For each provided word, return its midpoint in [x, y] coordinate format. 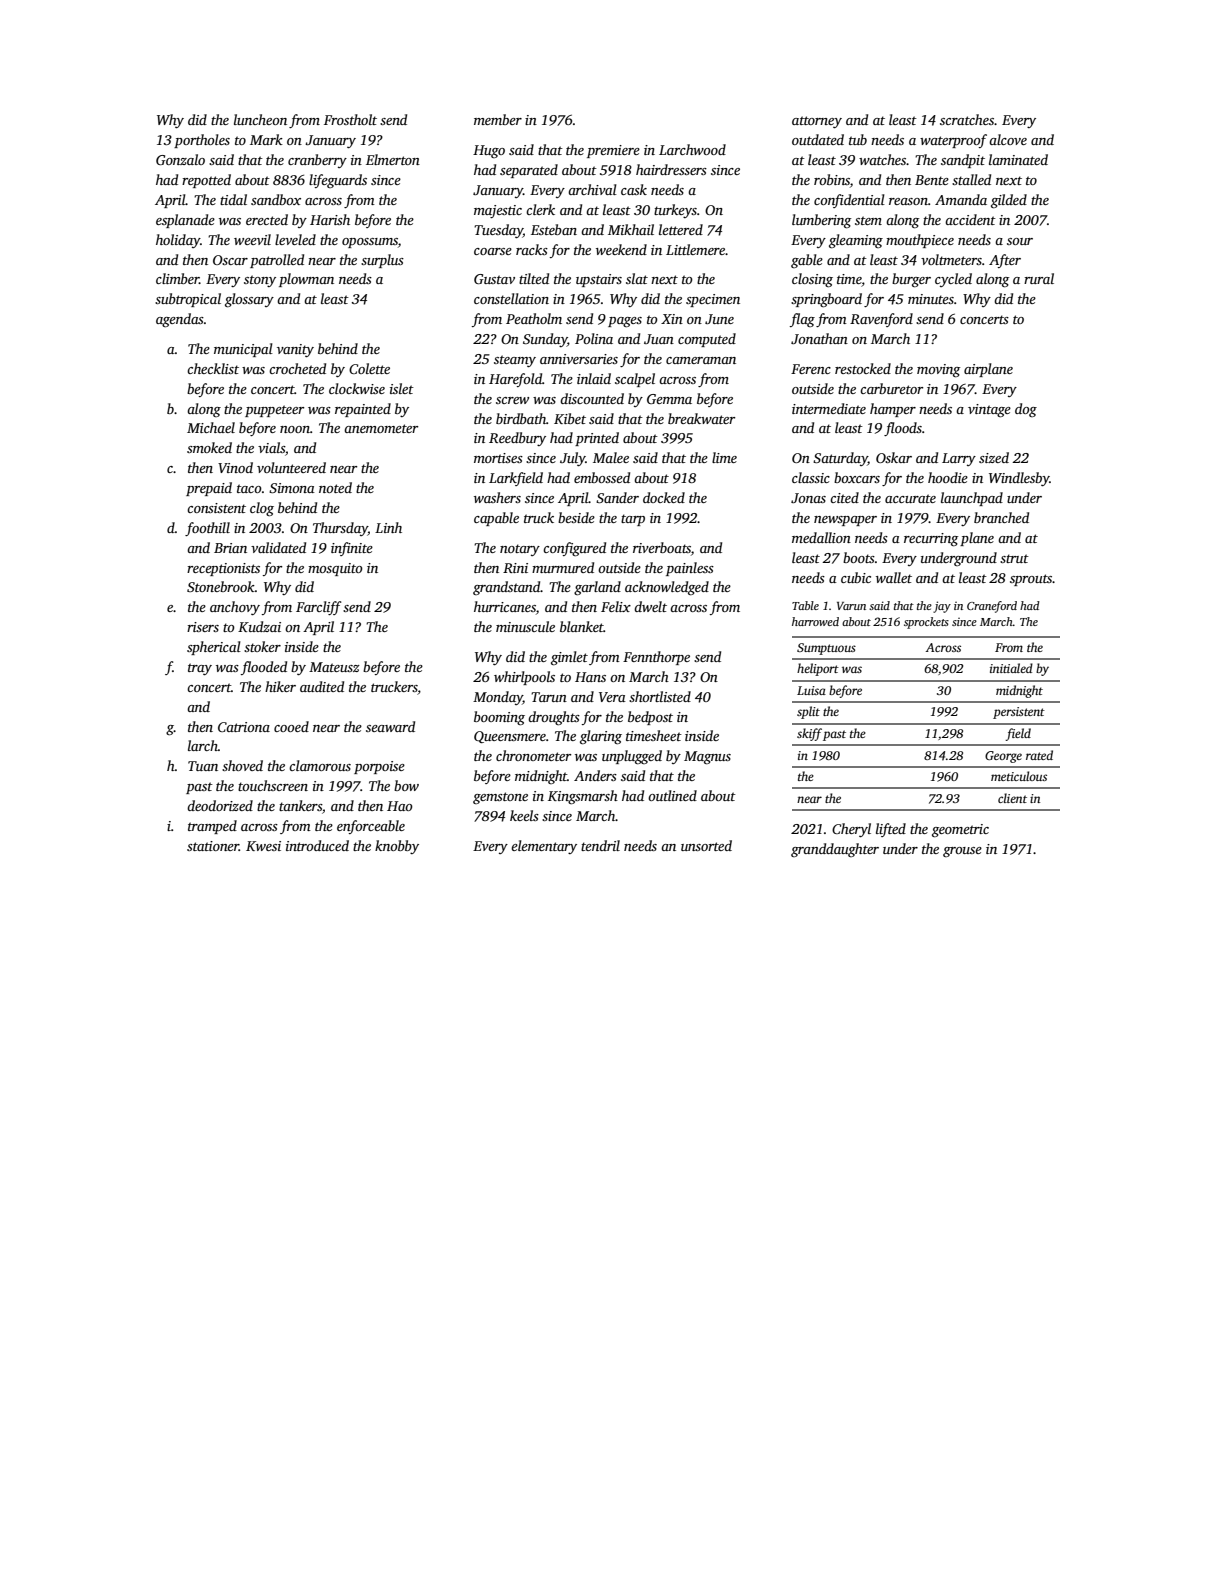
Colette [369, 368]
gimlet [569, 658]
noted [335, 487]
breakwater [701, 418]
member [498, 119]
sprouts [1031, 580]
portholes [202, 141]
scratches [967, 119]
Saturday [840, 459]
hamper [893, 410]
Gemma [669, 399]
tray [200, 669]
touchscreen [273, 785]
